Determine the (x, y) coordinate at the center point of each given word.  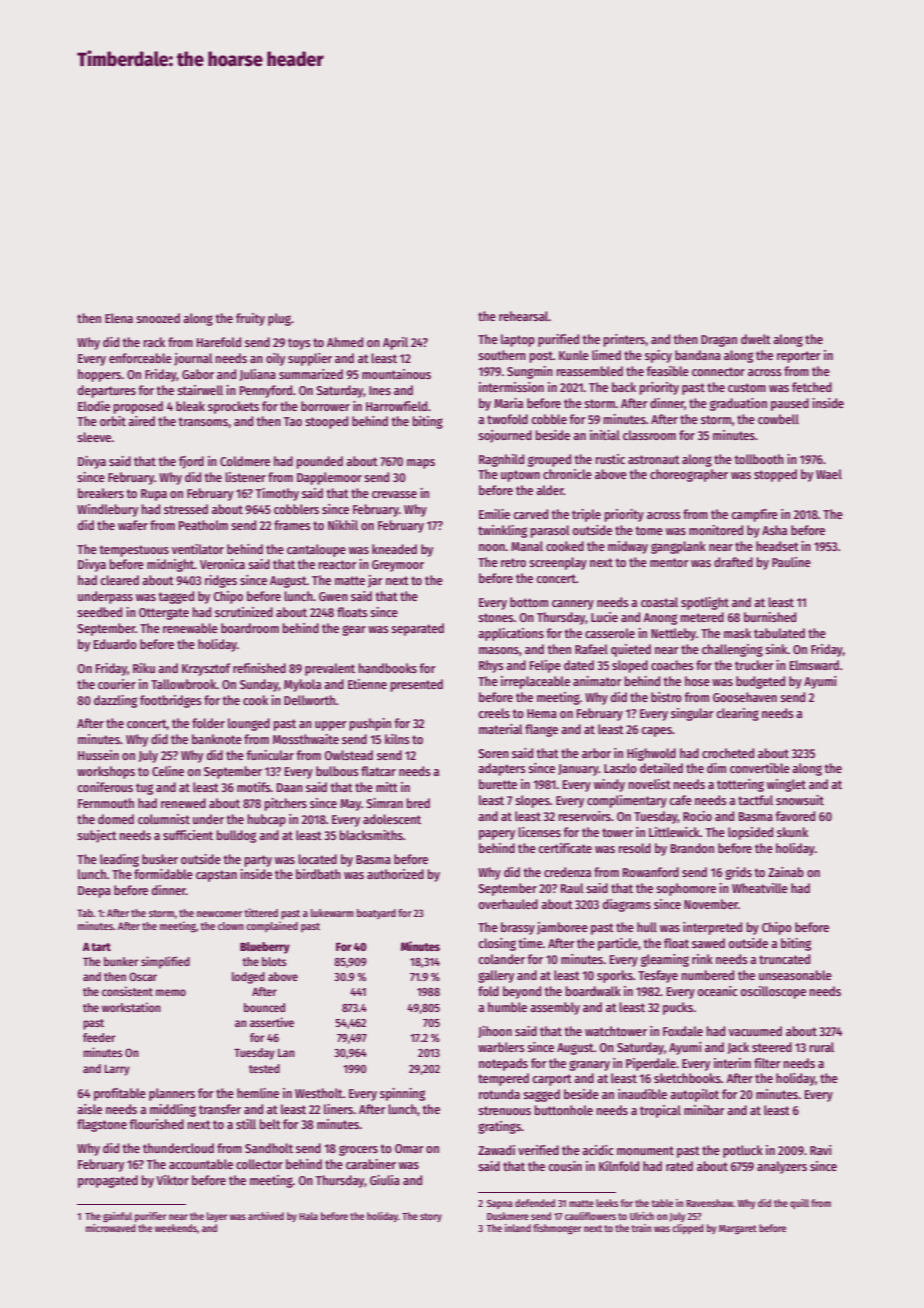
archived (266, 1216)
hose (697, 681)
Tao (292, 421)
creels (494, 713)
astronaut (654, 459)
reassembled (589, 371)
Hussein (98, 755)
